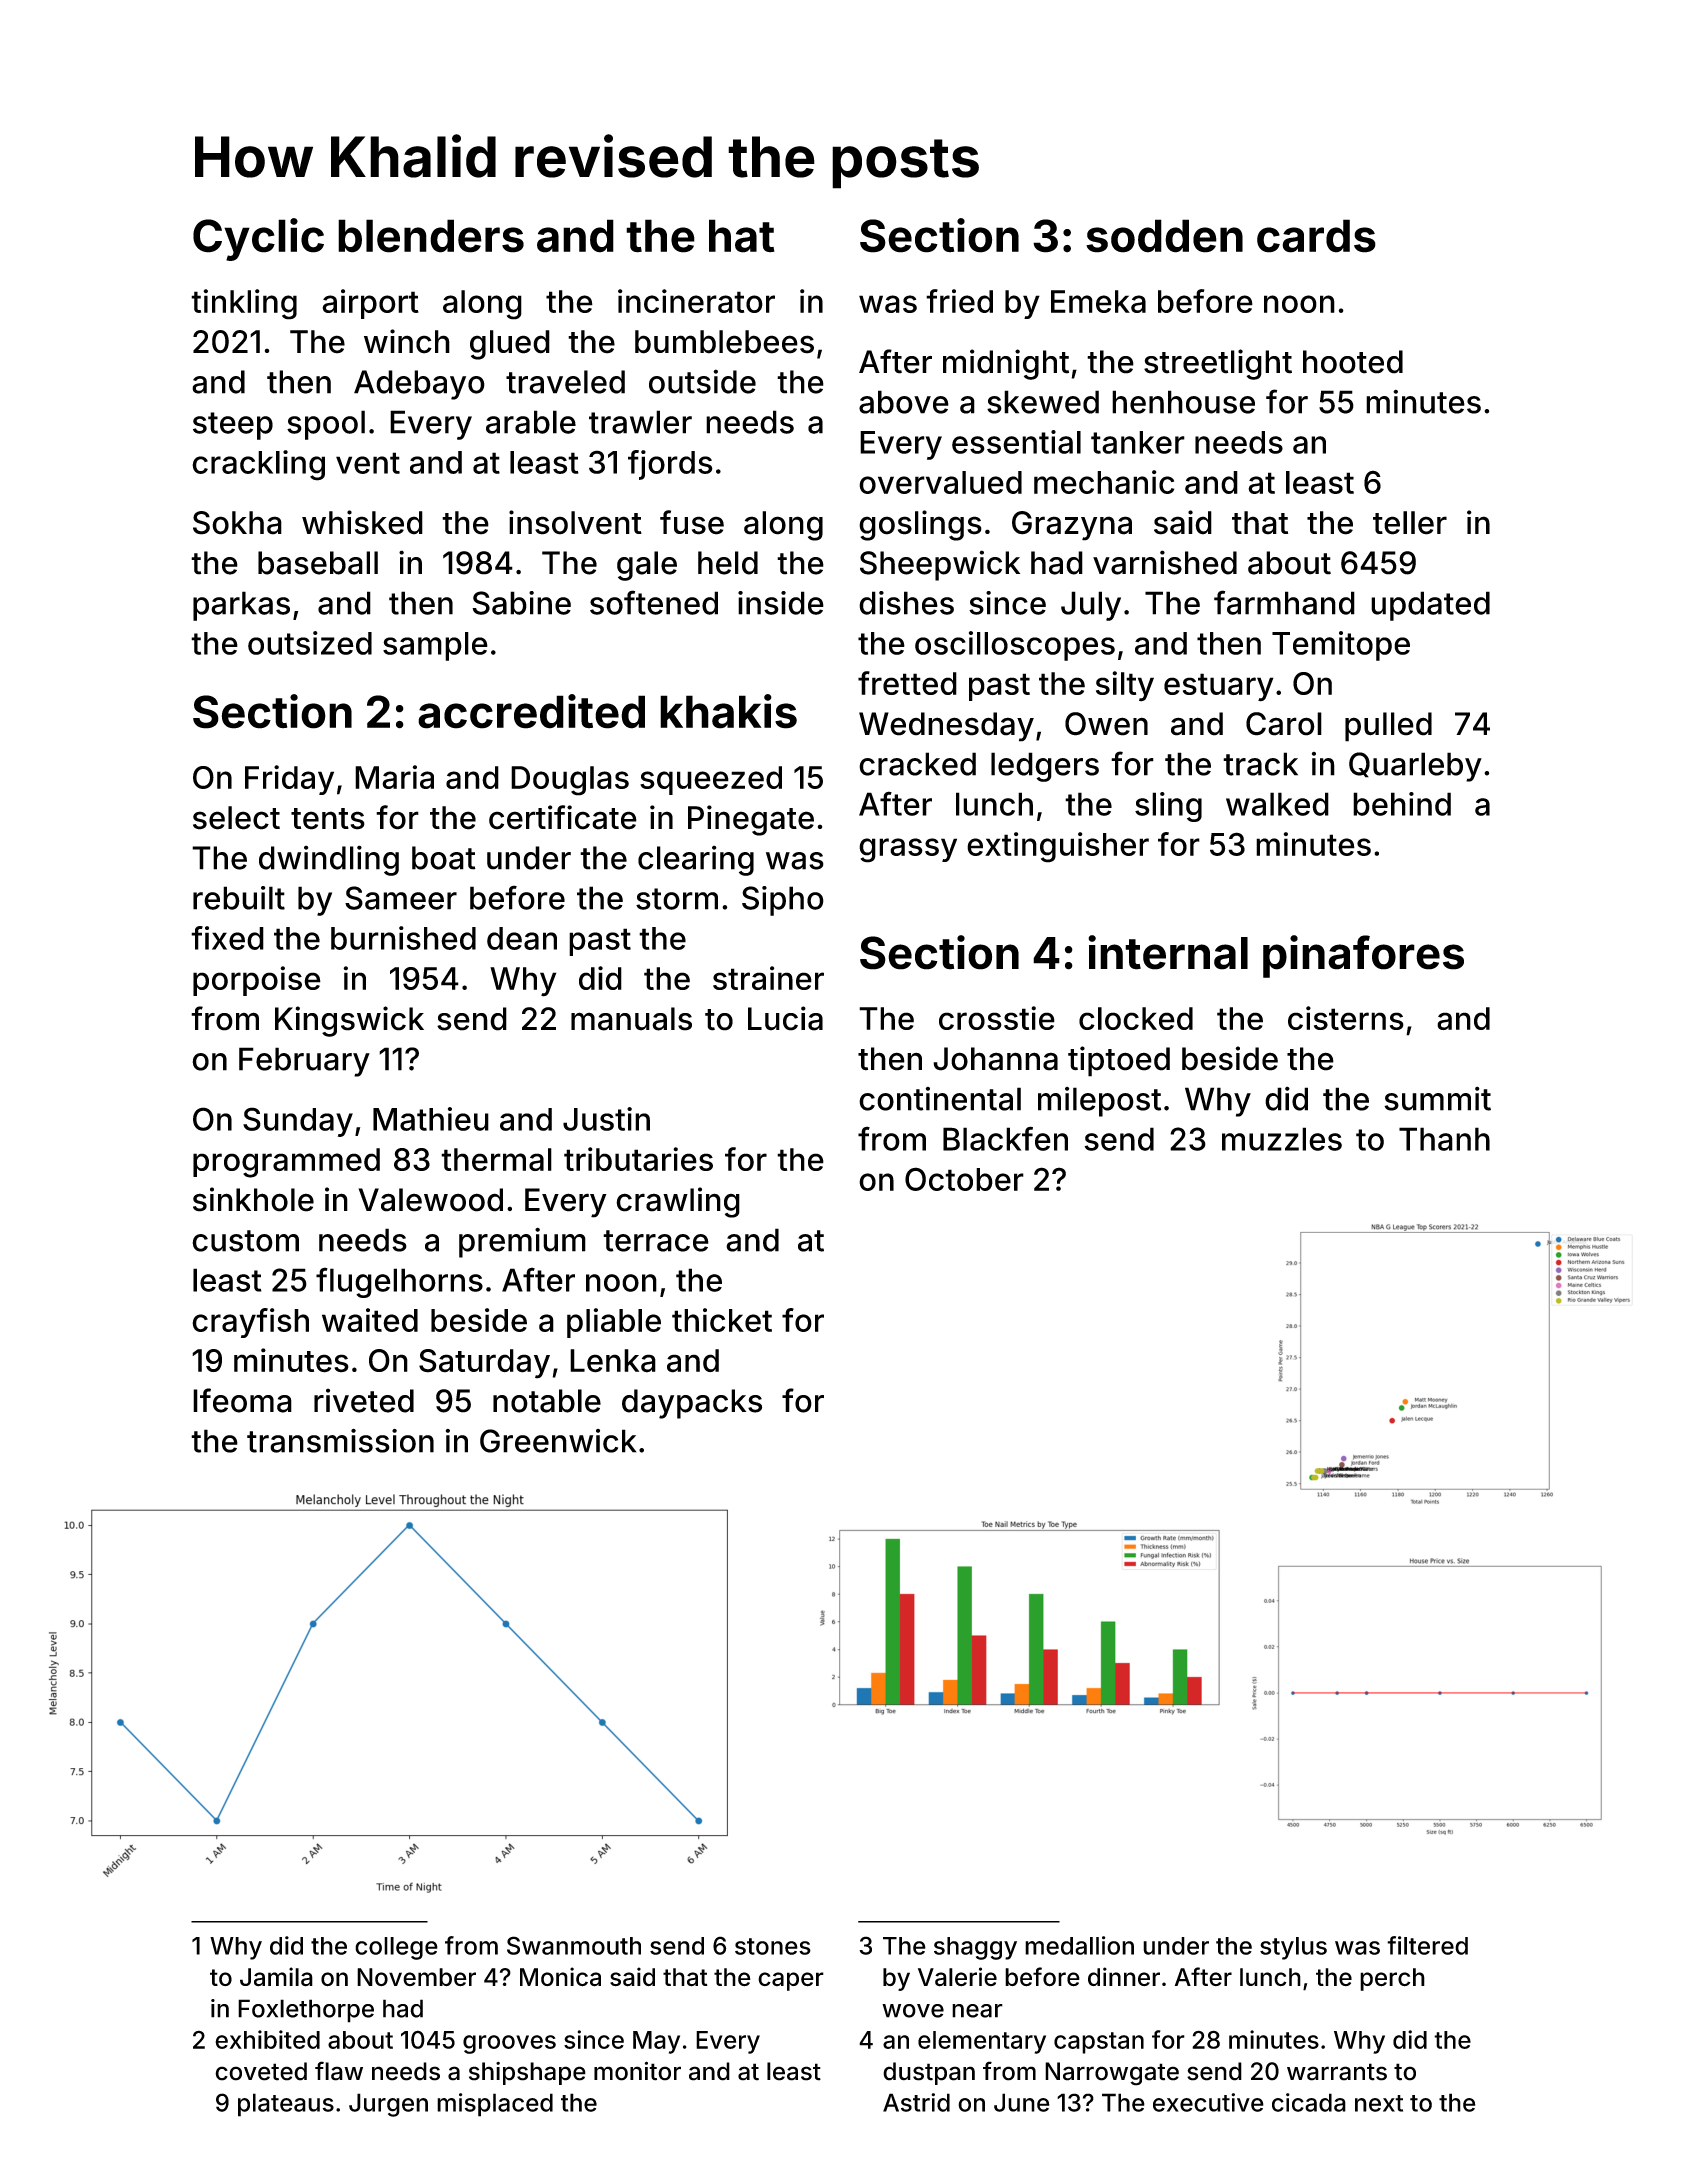  Describe the element at coordinates (1341, 646) in the image. I see `Temitope` at that location.
